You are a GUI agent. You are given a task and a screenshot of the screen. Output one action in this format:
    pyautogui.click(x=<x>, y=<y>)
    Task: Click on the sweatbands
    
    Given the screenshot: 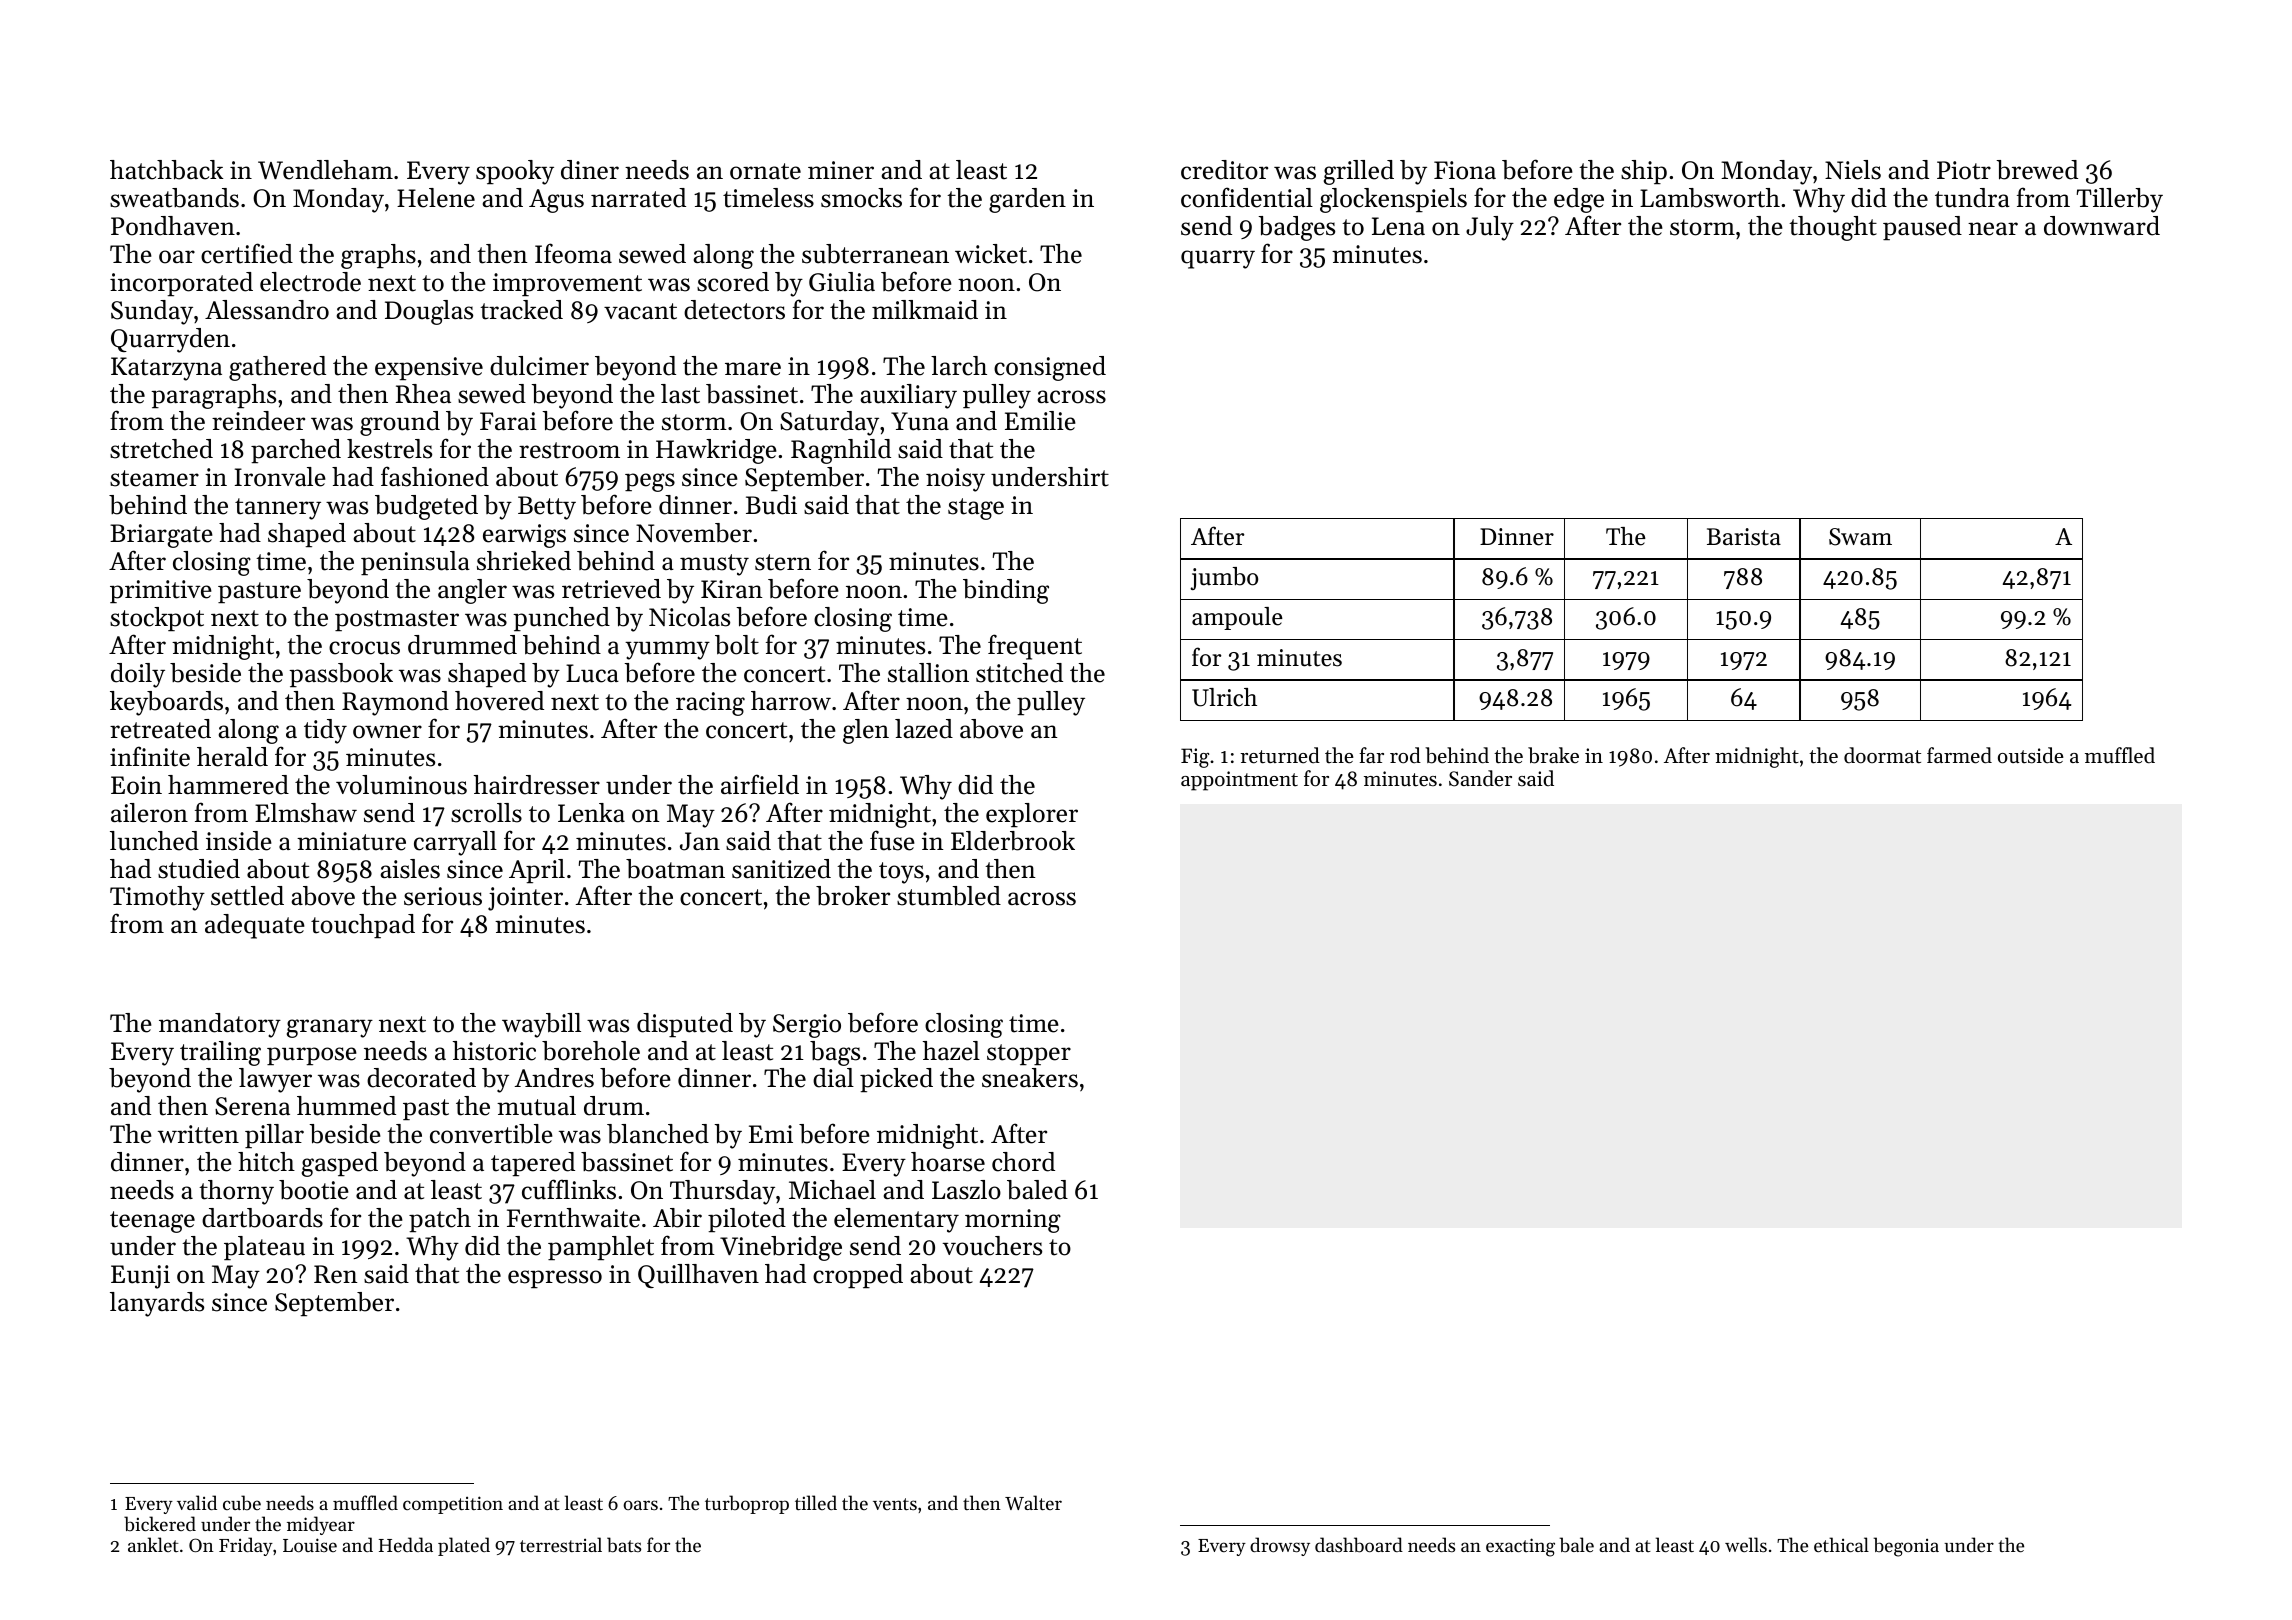 What is the action you would take?
    pyautogui.click(x=174, y=198)
